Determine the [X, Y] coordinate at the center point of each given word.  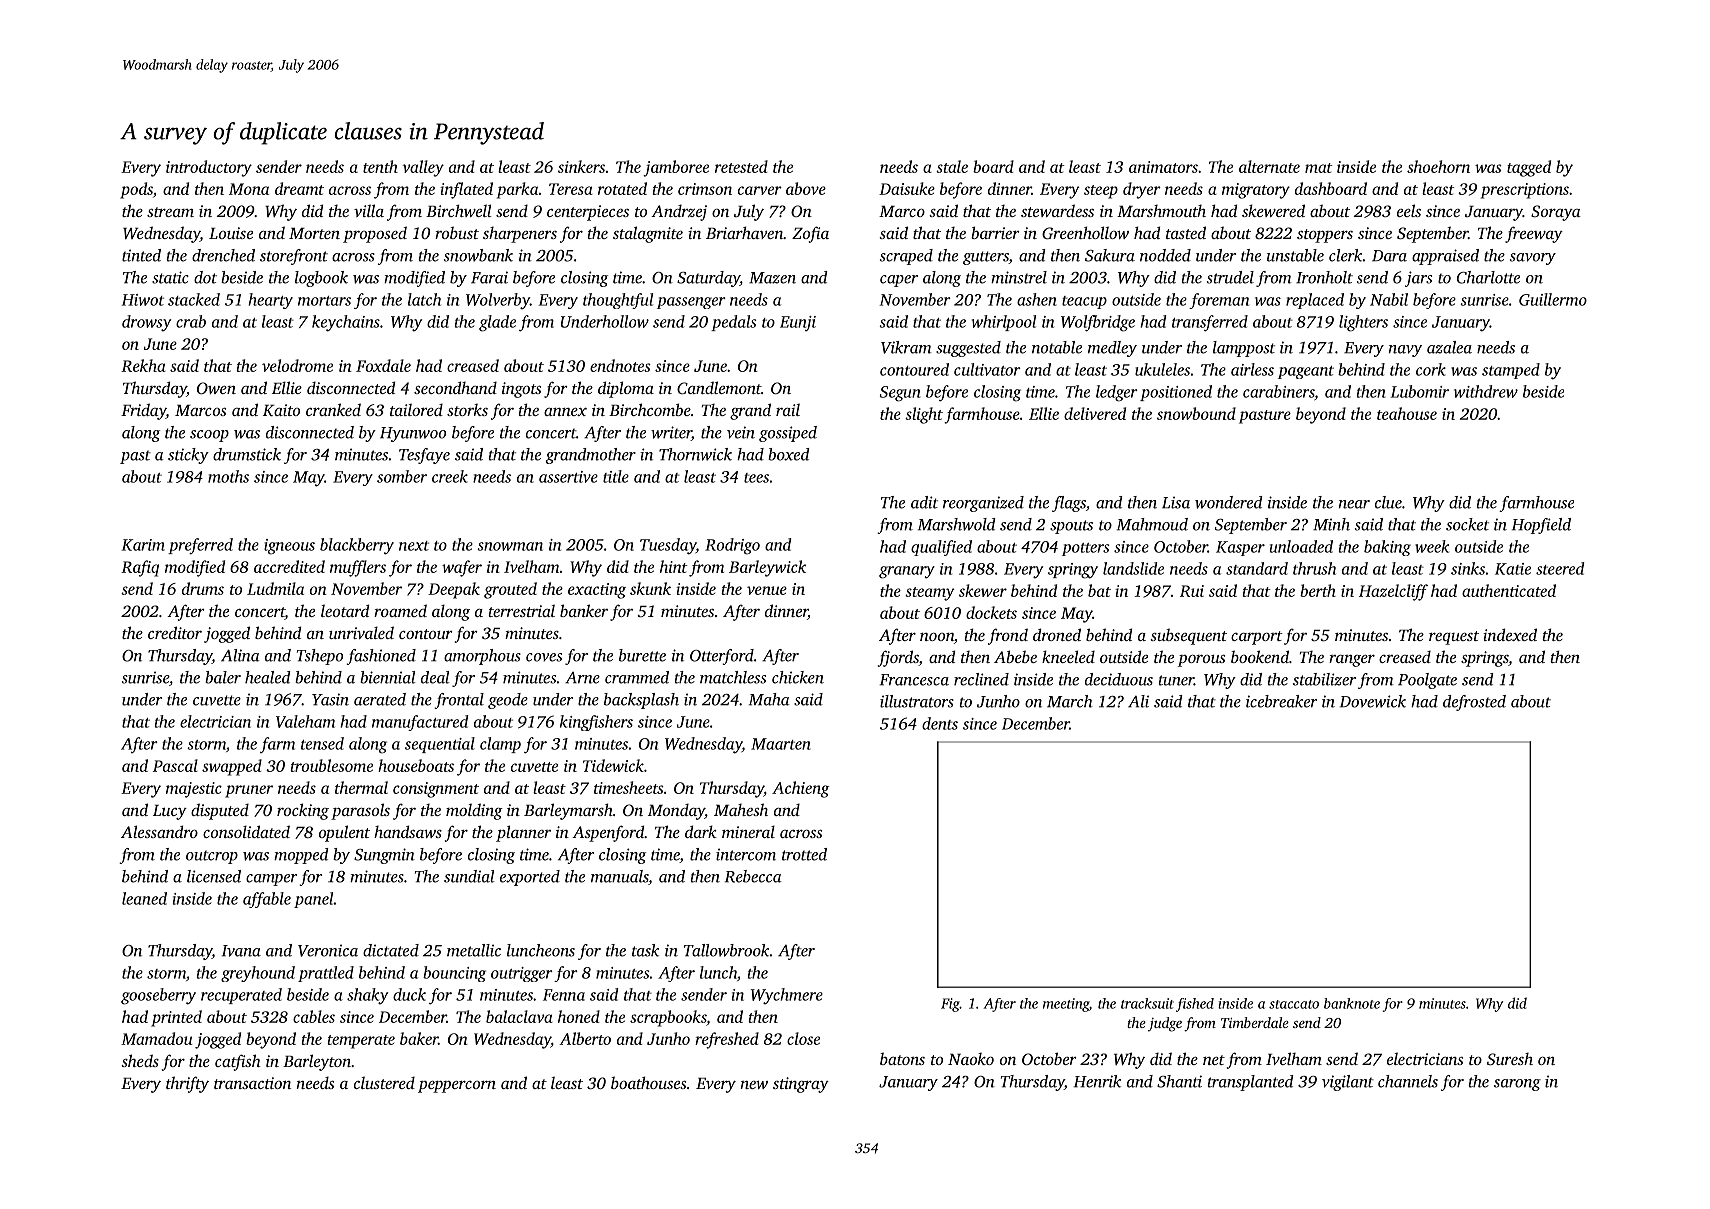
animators [1163, 167]
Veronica [328, 950]
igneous [289, 547]
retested [741, 166]
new [754, 1084]
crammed [637, 677]
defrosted [1474, 703]
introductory [209, 168]
